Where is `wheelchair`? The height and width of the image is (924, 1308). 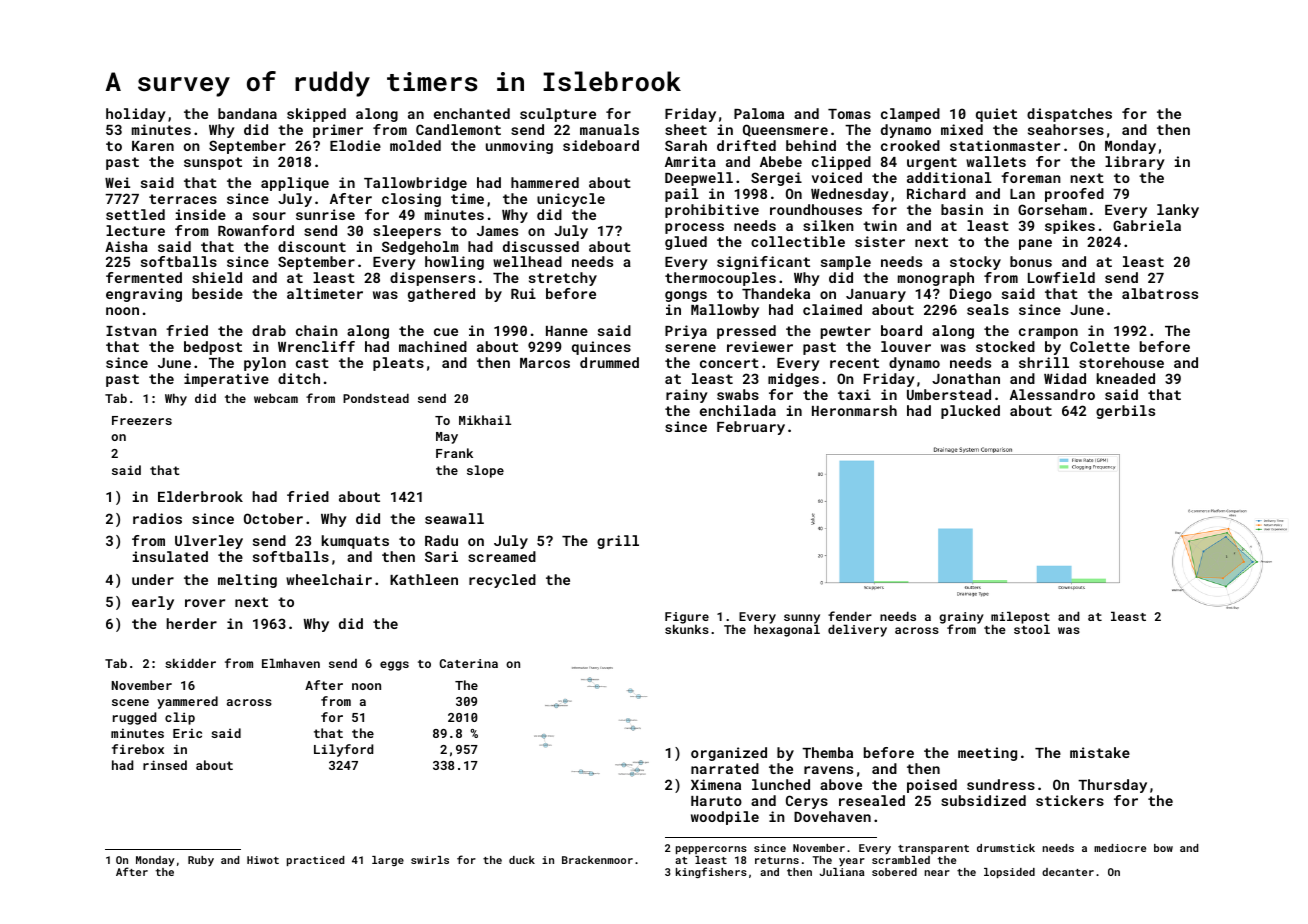
wheelchair is located at coordinates (329, 579).
